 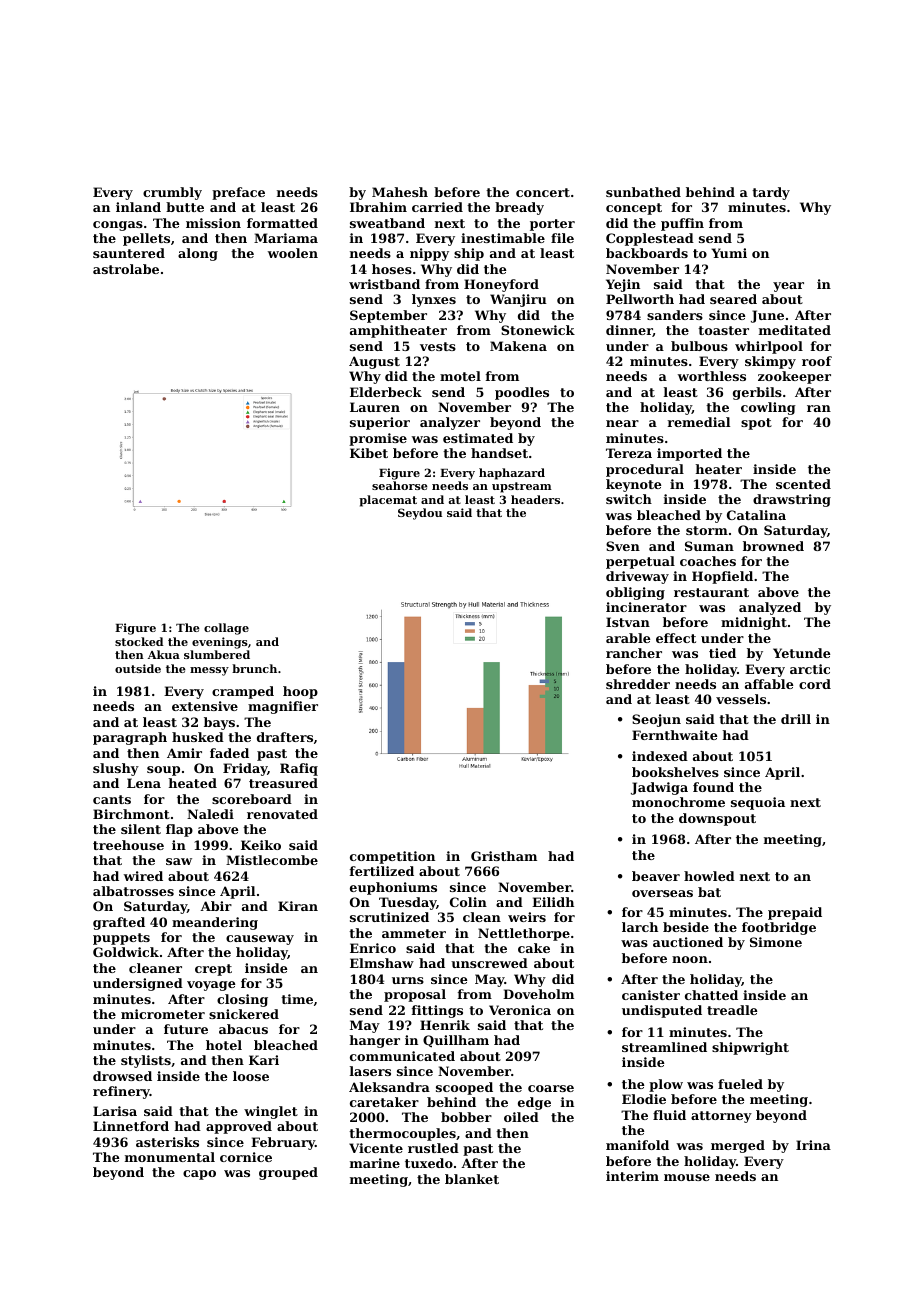 What do you see at coordinates (722, 577) in the screenshot?
I see `Hopfield` at bounding box center [722, 577].
